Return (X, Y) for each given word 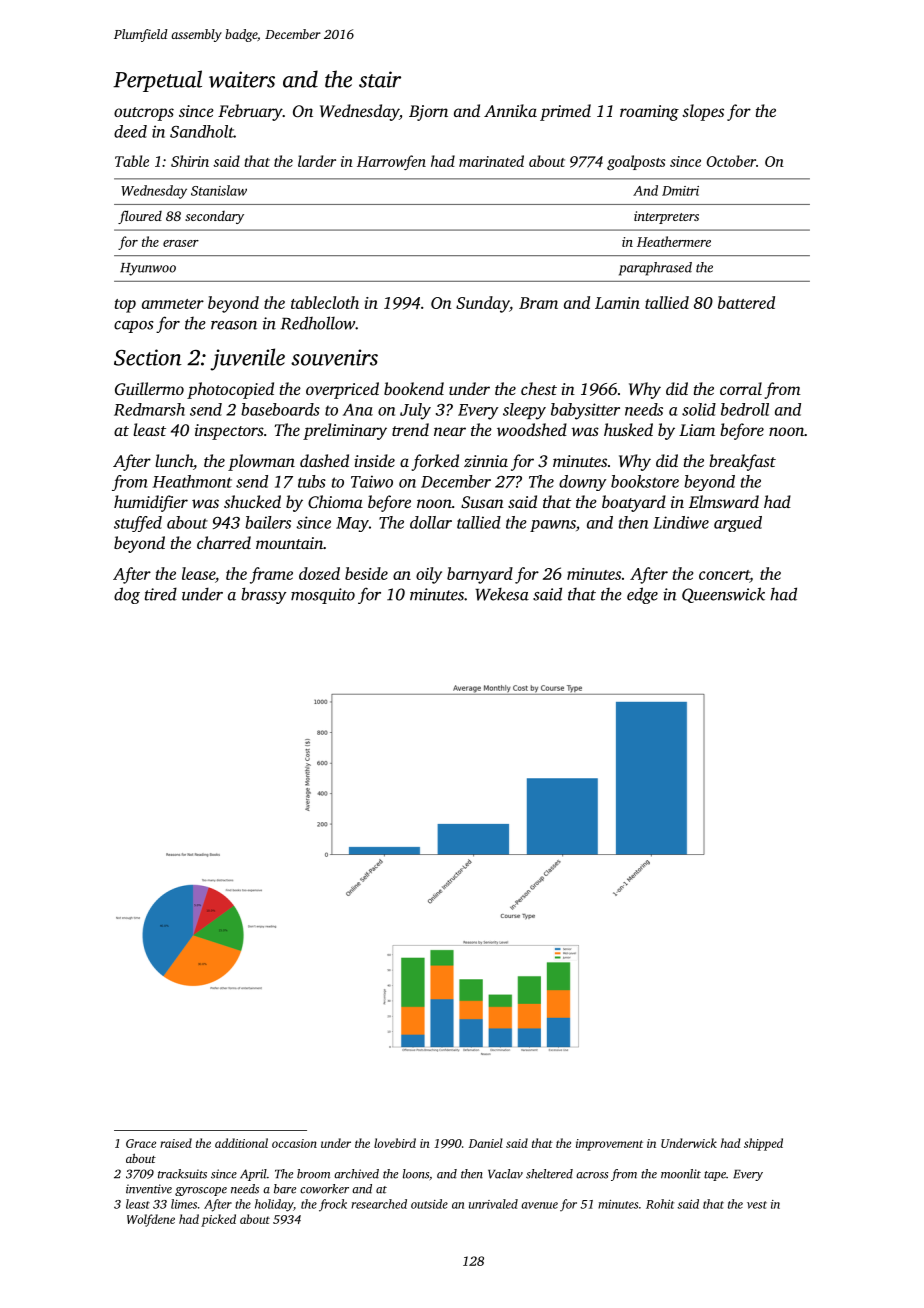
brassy (264, 595)
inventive (149, 1189)
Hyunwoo (148, 269)
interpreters (666, 217)
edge (642, 595)
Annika (510, 110)
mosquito (323, 596)
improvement (609, 1145)
